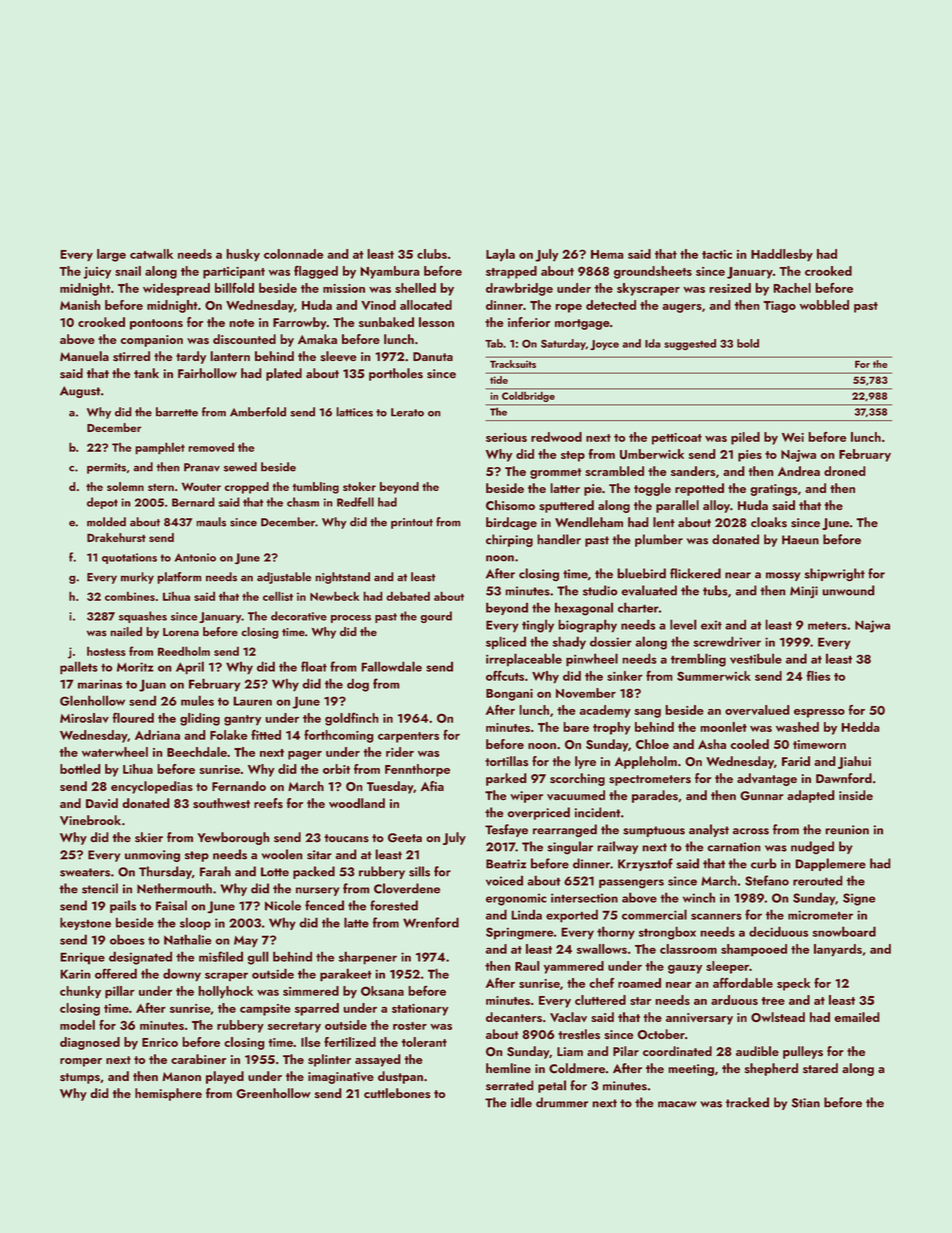 Image resolution: width=952 pixels, height=1233 pixels. I want to click on swallows, so click(602, 949).
